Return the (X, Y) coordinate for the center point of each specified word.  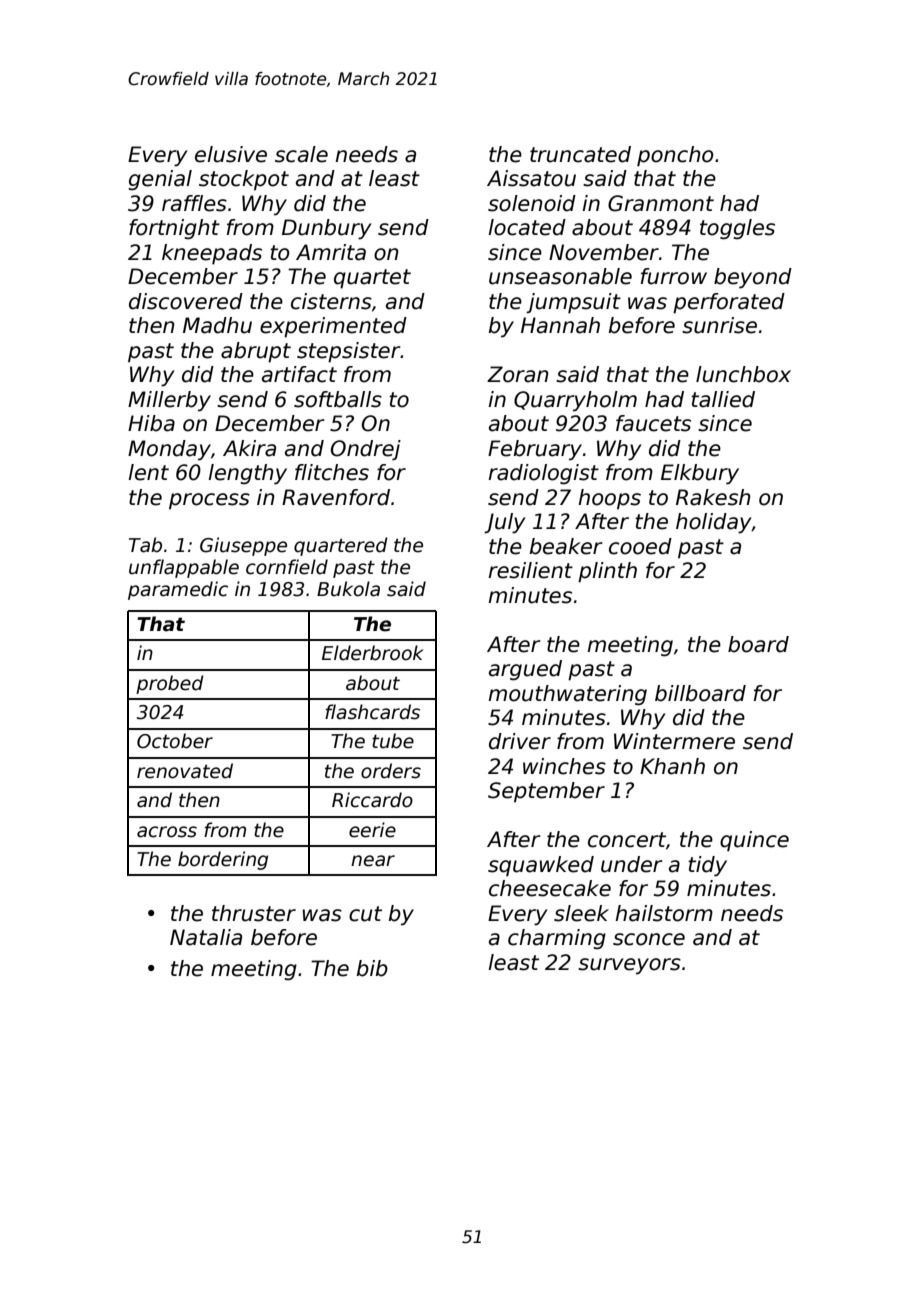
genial (160, 180)
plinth (607, 572)
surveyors (629, 966)
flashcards (372, 712)
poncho (675, 156)
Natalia (206, 937)
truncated (580, 154)
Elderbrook (372, 653)
